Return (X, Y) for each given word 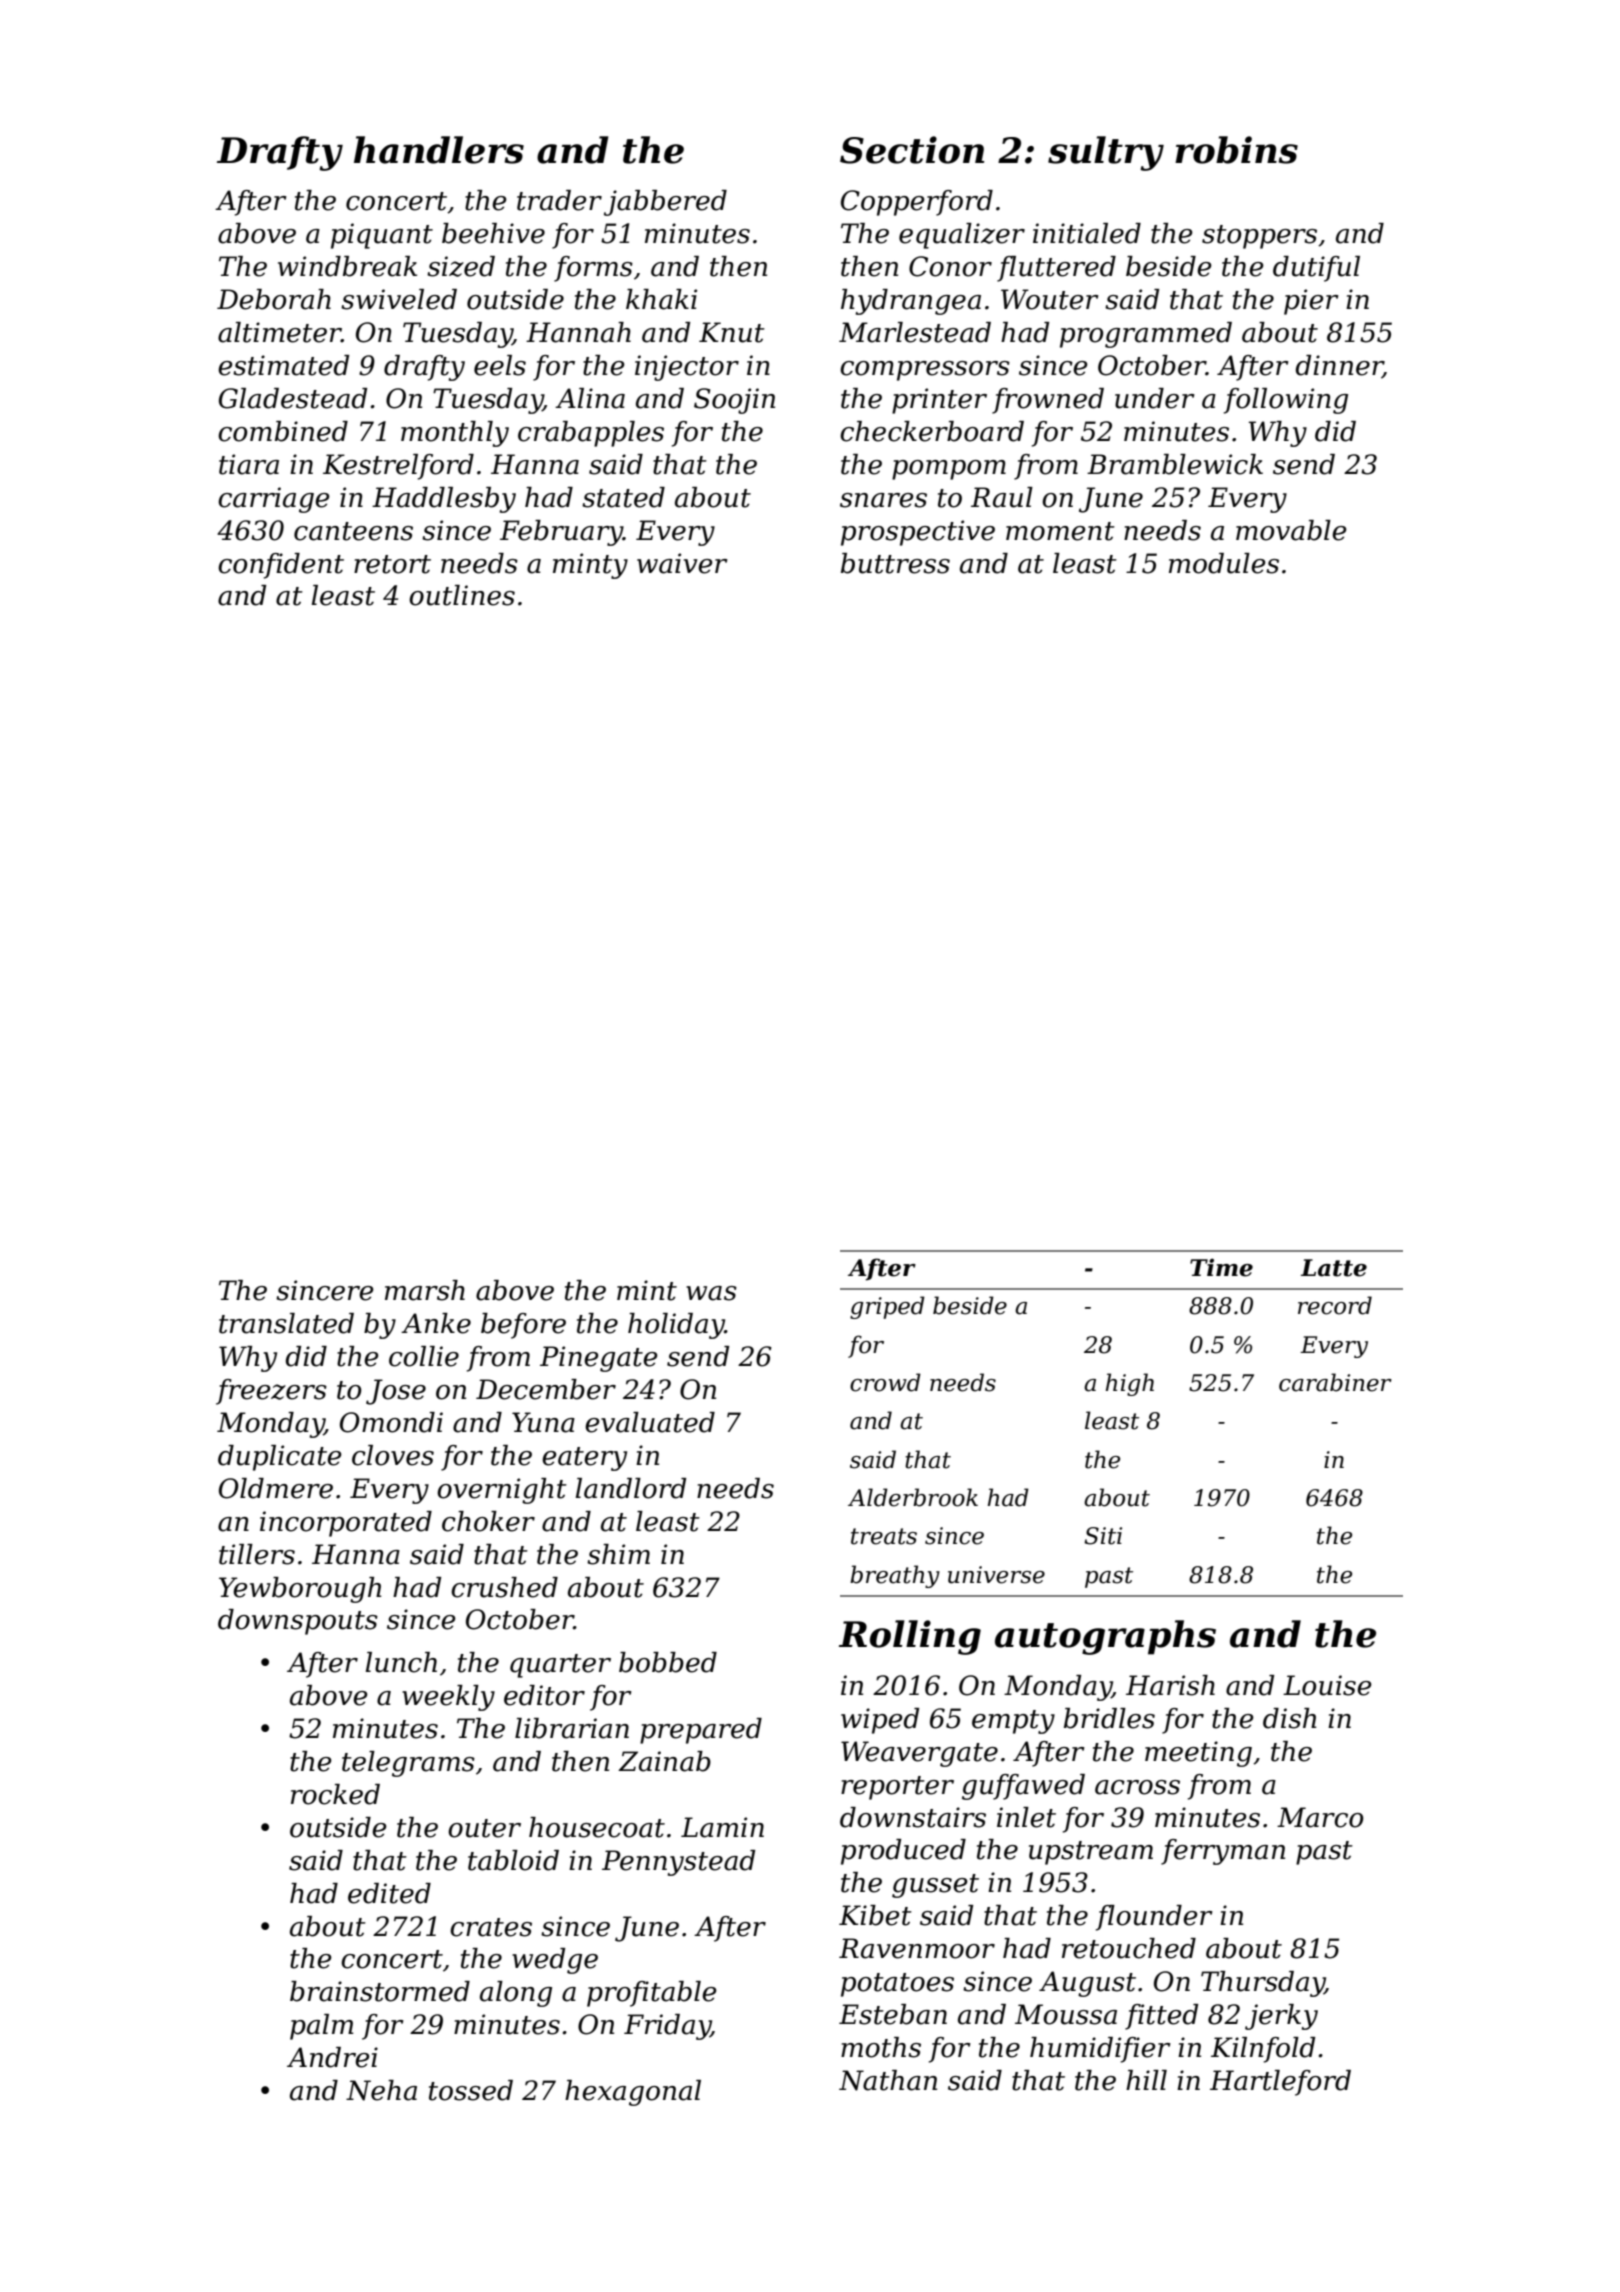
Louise (1327, 1685)
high (1130, 1384)
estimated (283, 365)
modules (1224, 563)
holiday (676, 1326)
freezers (271, 1392)
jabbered (665, 203)
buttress (895, 563)
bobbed (668, 1662)
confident (281, 566)
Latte (1334, 1268)
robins (1236, 150)
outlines (462, 595)
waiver (682, 563)
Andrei (332, 2057)
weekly (448, 1698)
